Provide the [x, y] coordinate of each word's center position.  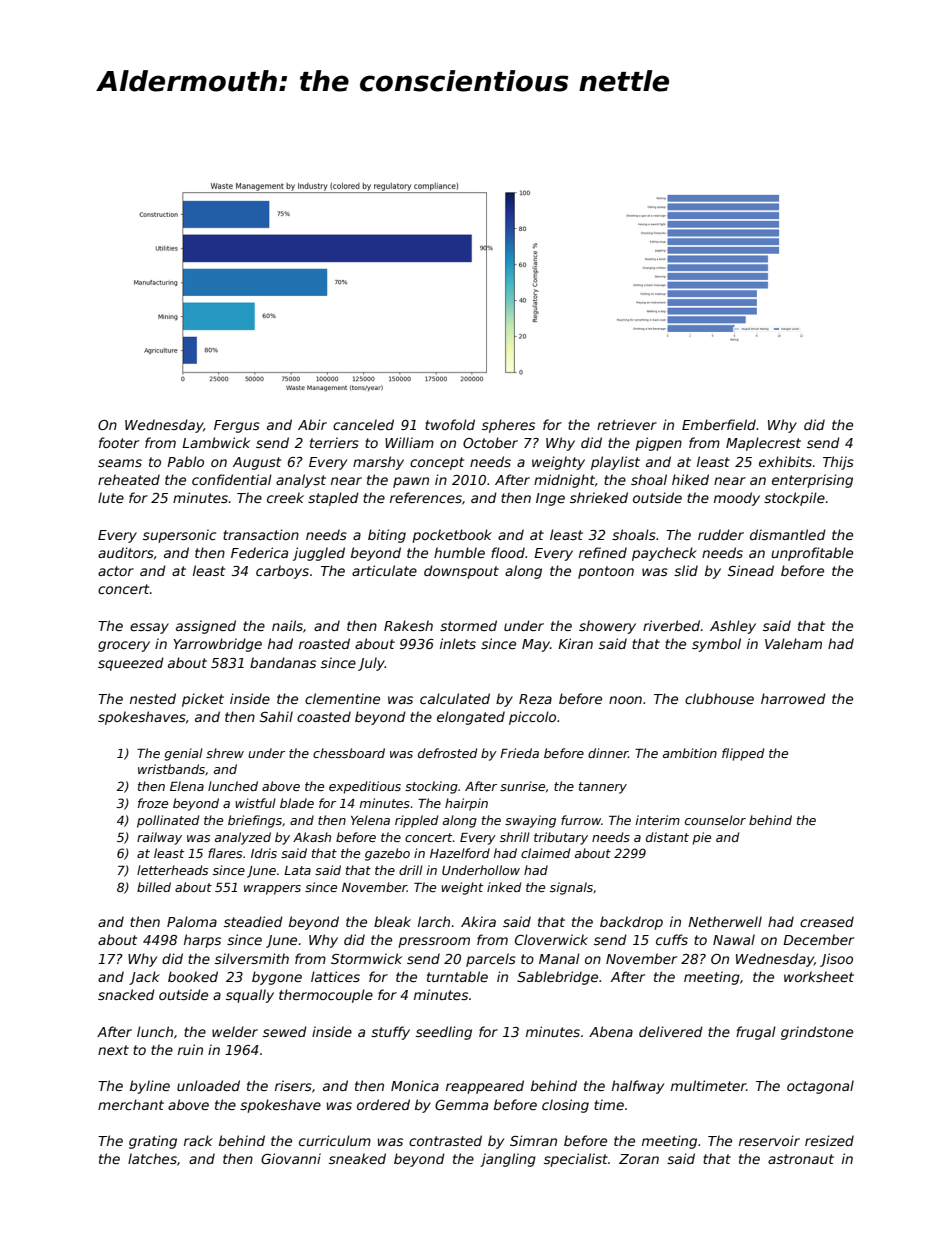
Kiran [575, 643]
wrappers [272, 890]
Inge [550, 499]
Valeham [793, 643]
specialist [576, 1160]
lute [111, 497]
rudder [721, 534]
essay [149, 628]
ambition [690, 753]
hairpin [466, 804]
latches [152, 1158]
